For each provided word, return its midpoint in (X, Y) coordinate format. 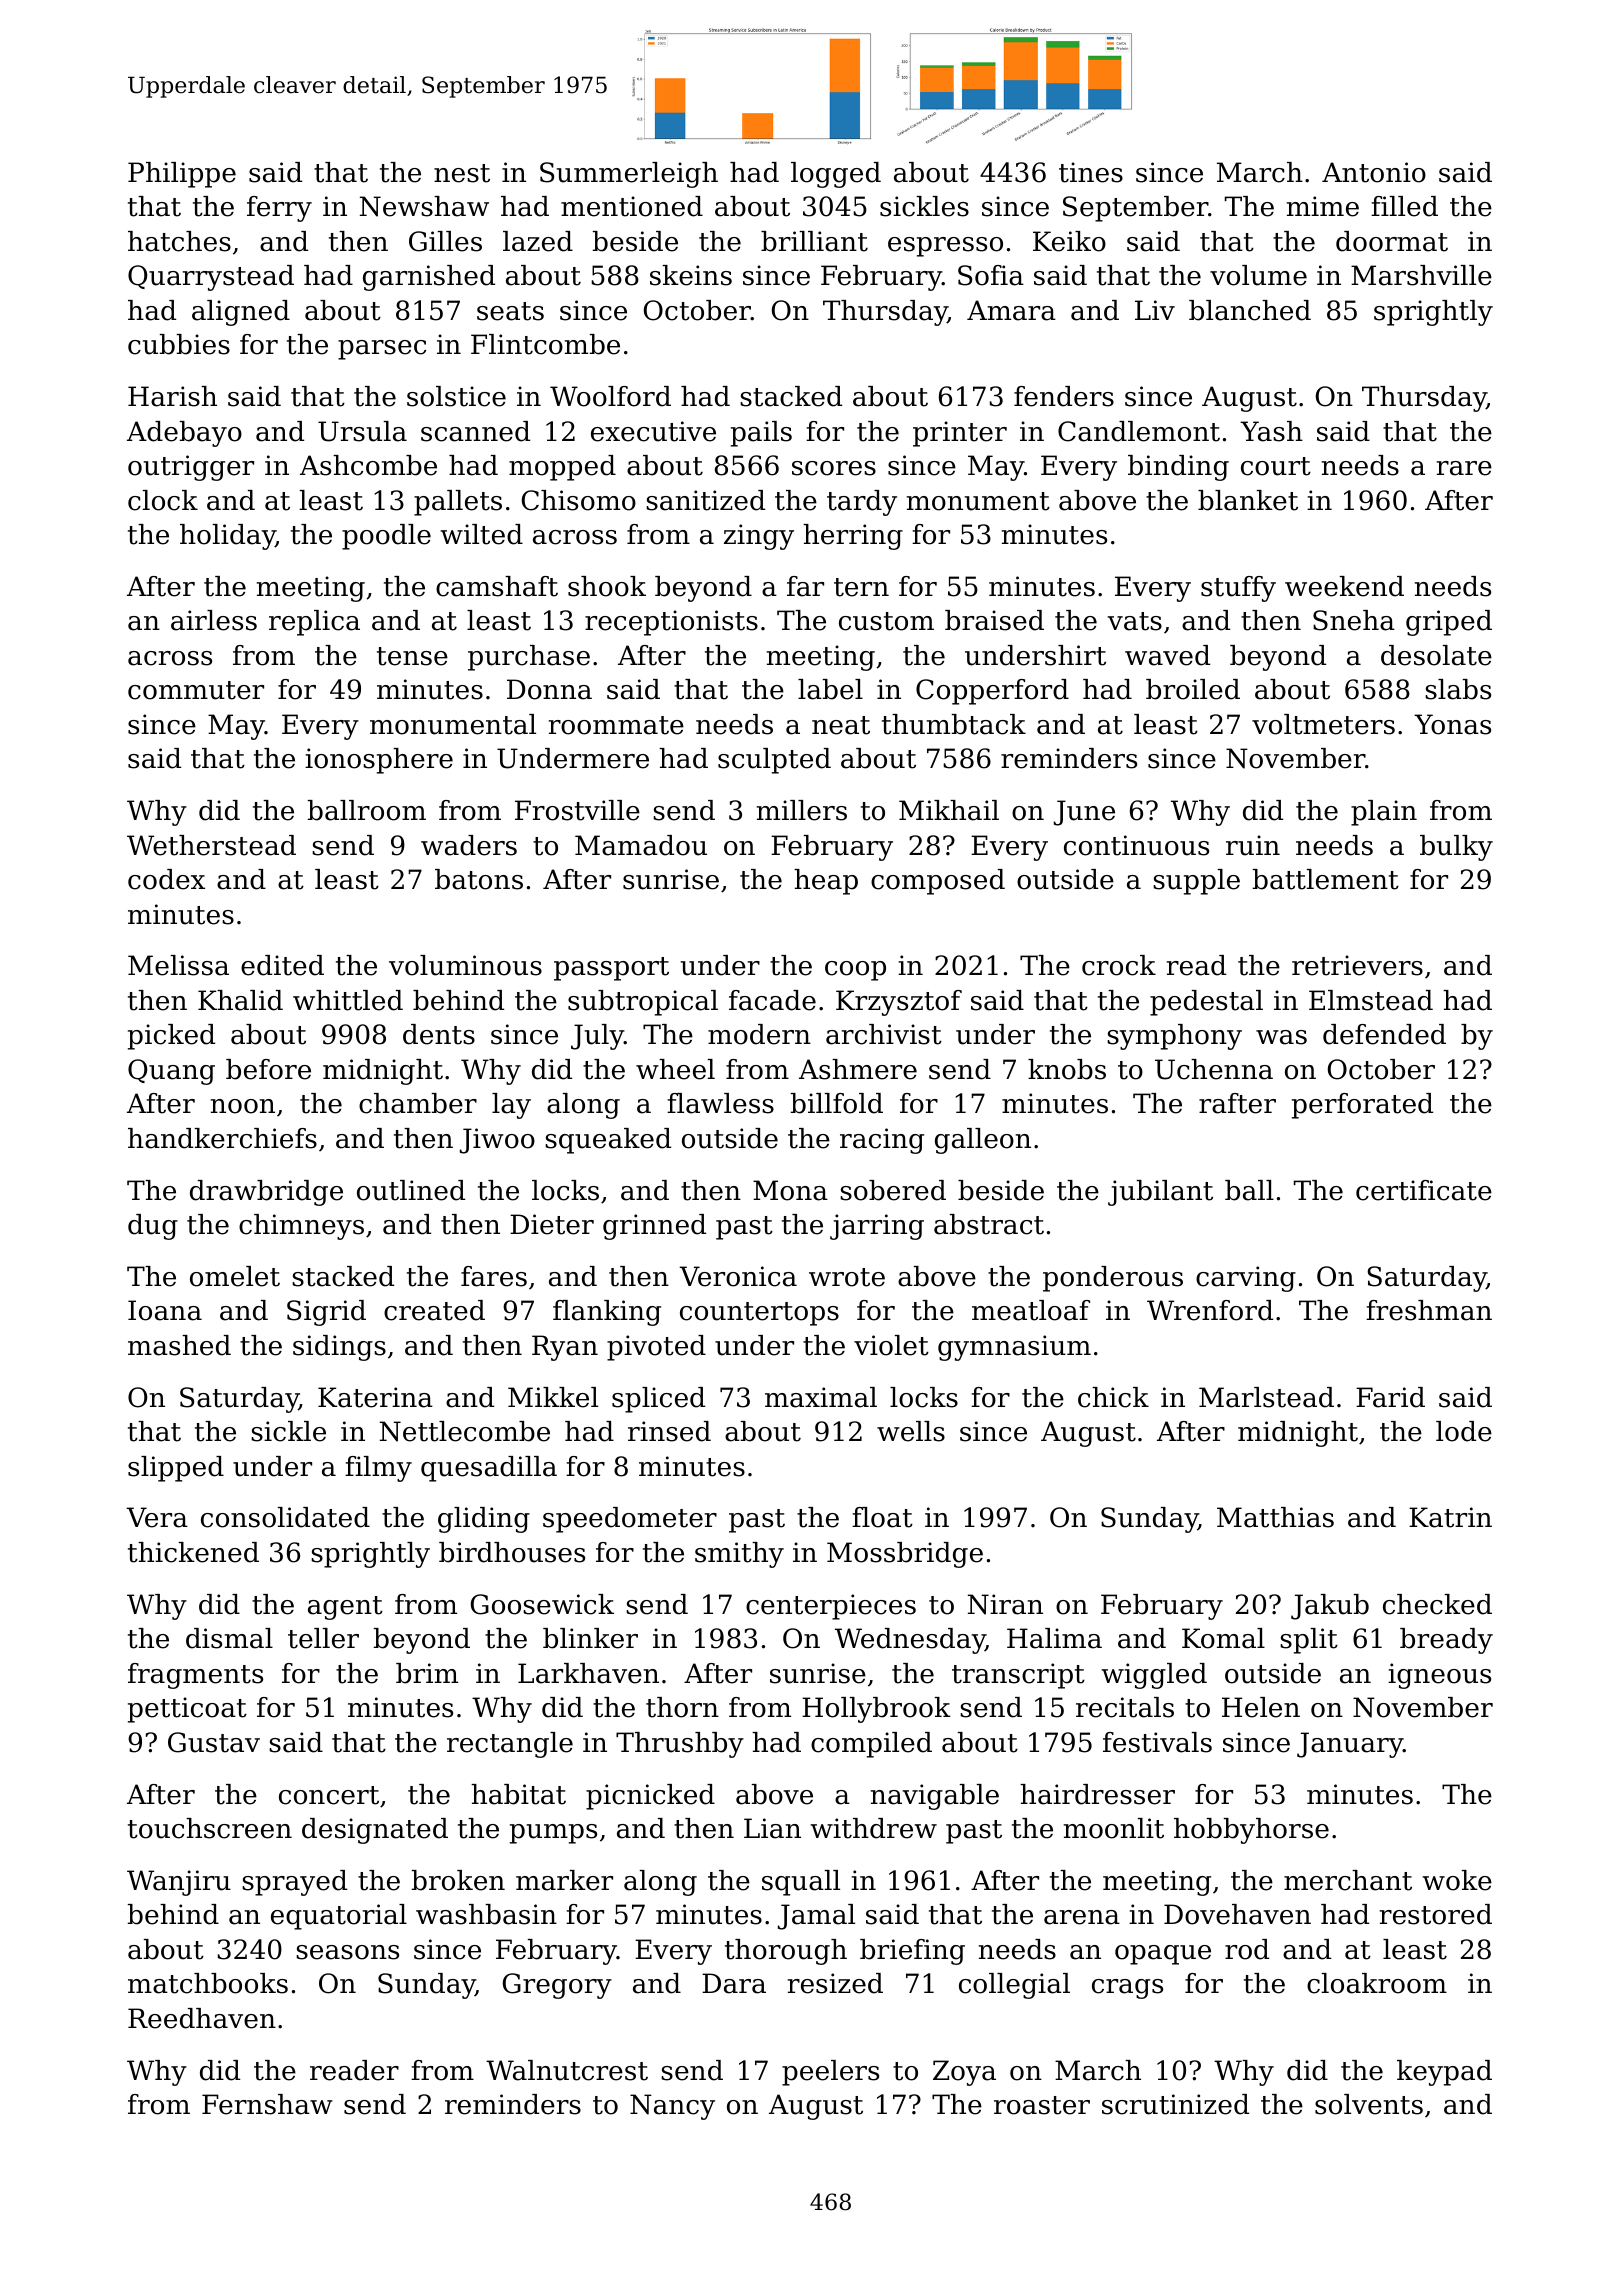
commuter (196, 690)
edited (282, 965)
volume (1258, 275)
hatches (179, 241)
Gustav (214, 1742)
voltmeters (1323, 724)
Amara (1011, 310)
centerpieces (831, 1607)
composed (938, 882)
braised (994, 620)
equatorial (339, 1917)
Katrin (1450, 1517)
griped (1449, 623)
